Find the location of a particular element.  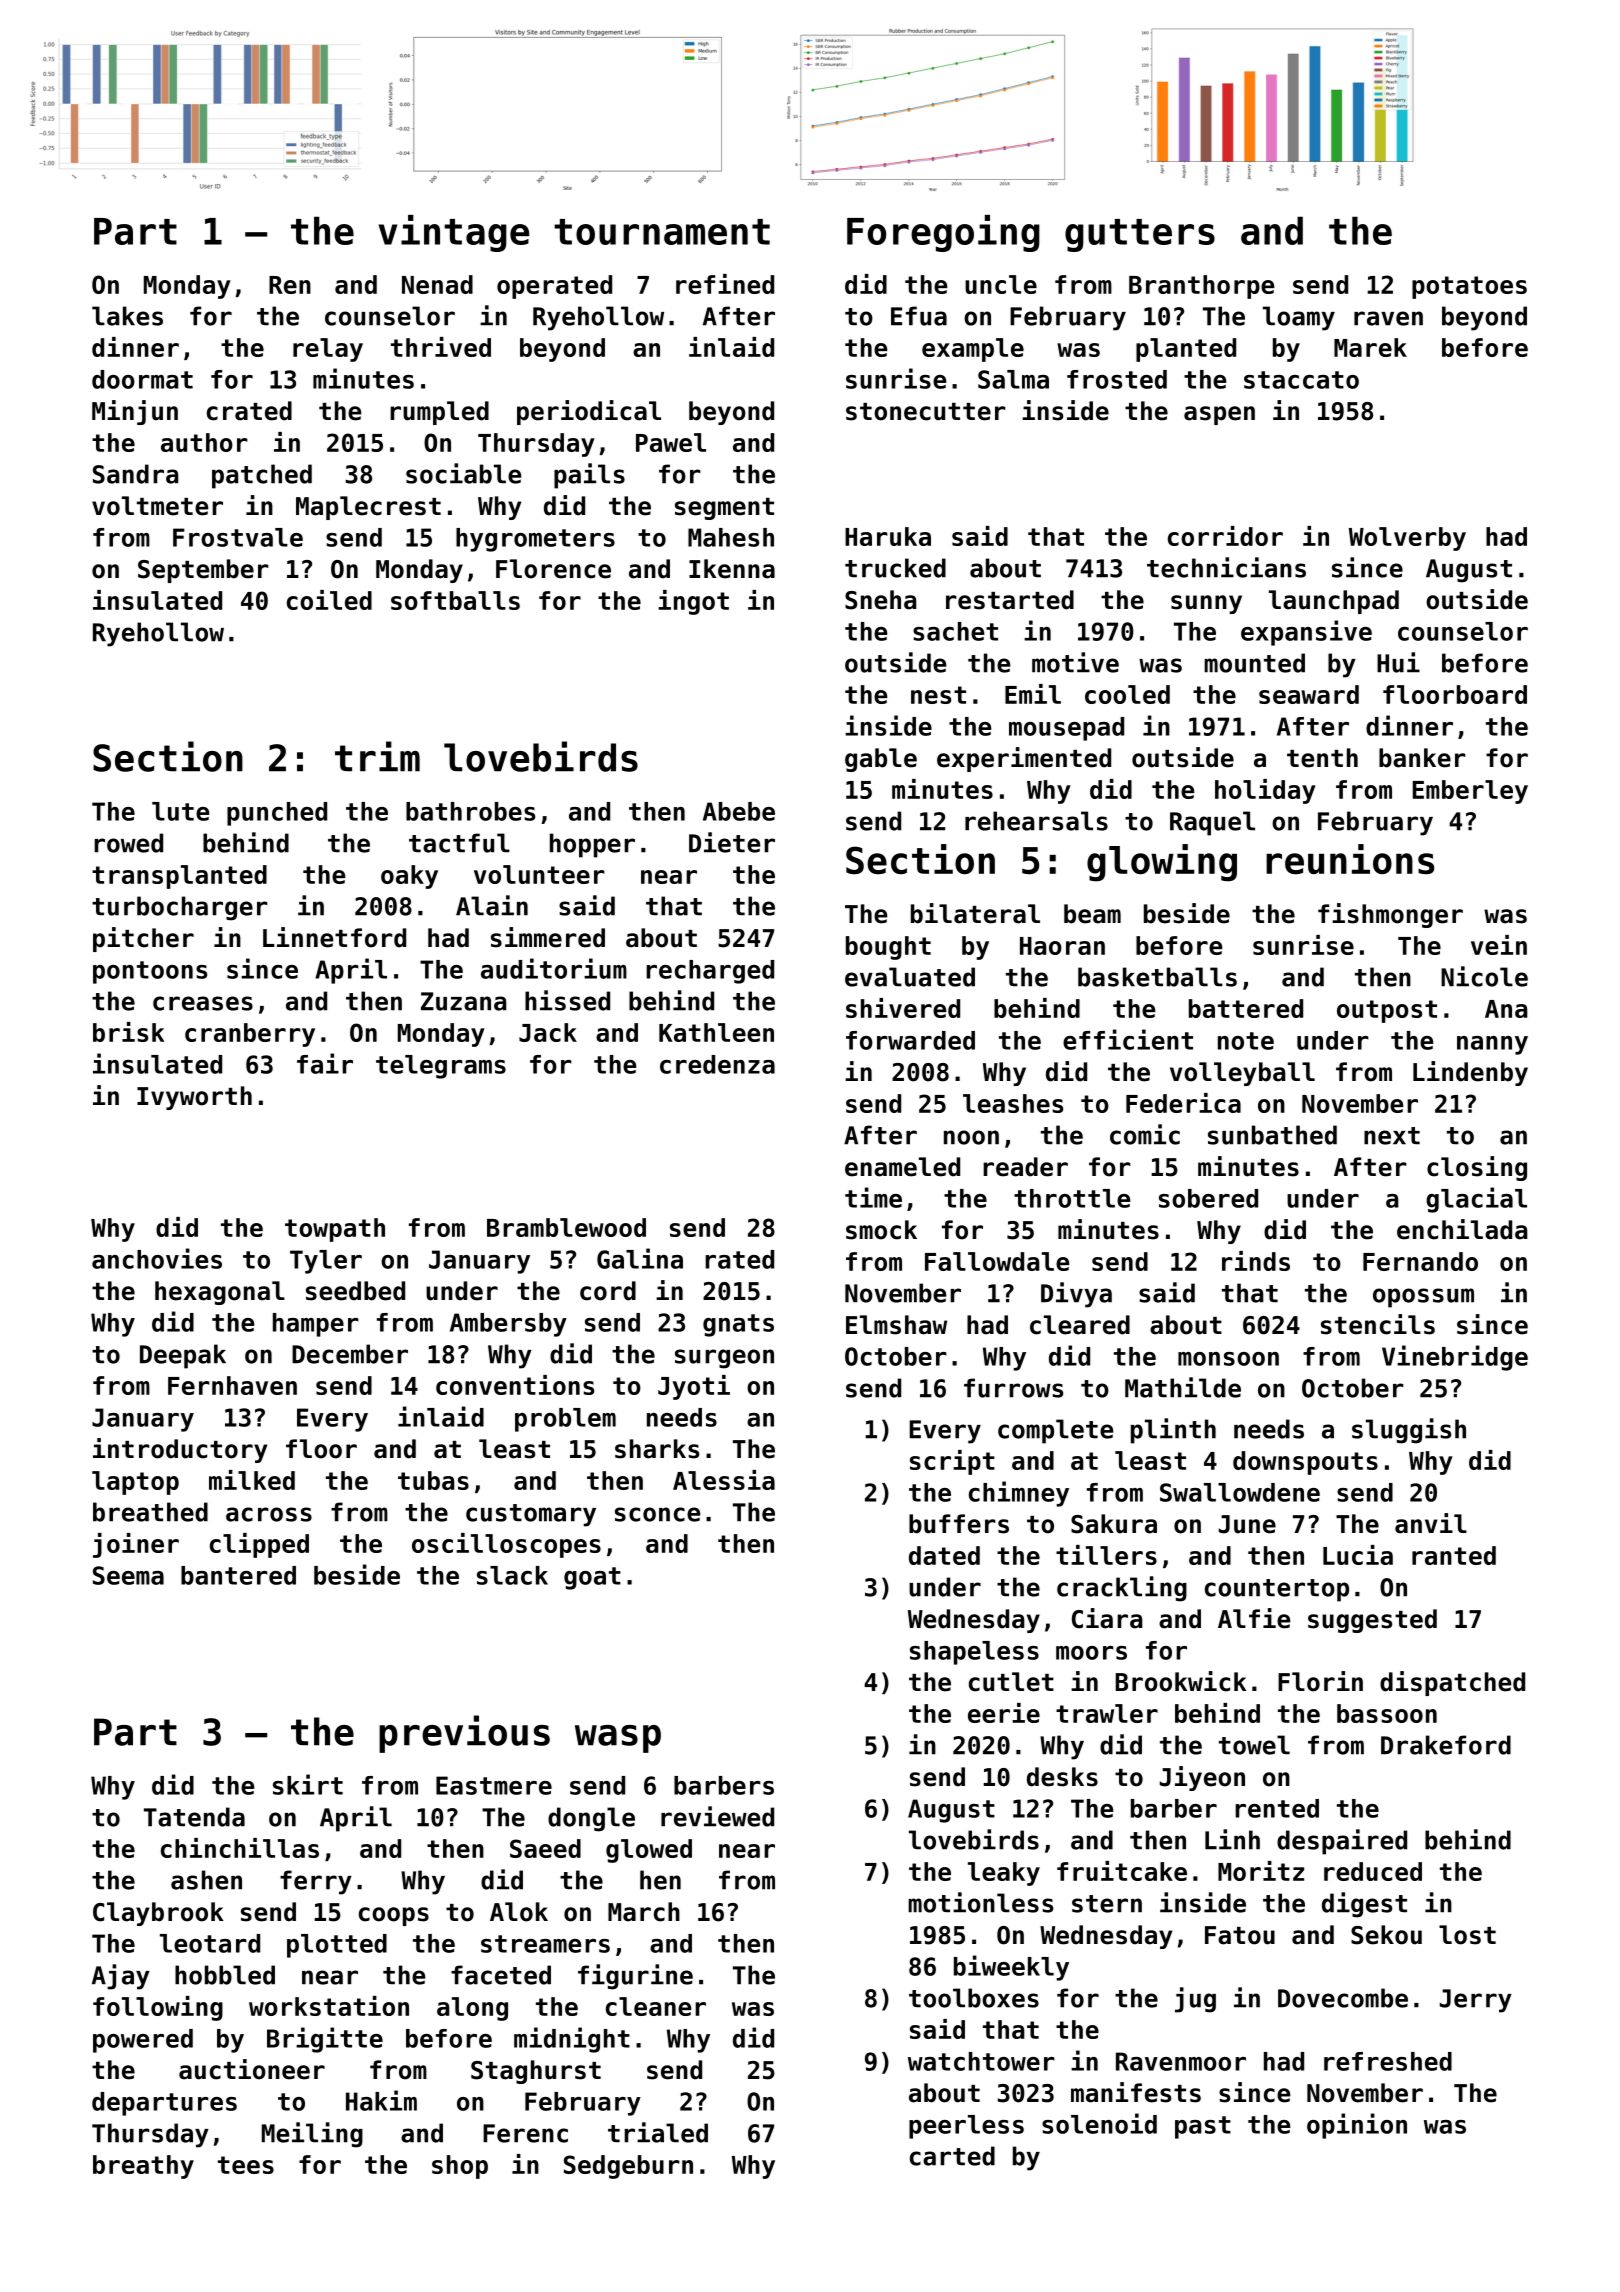

introductory is located at coordinates (180, 1450).
